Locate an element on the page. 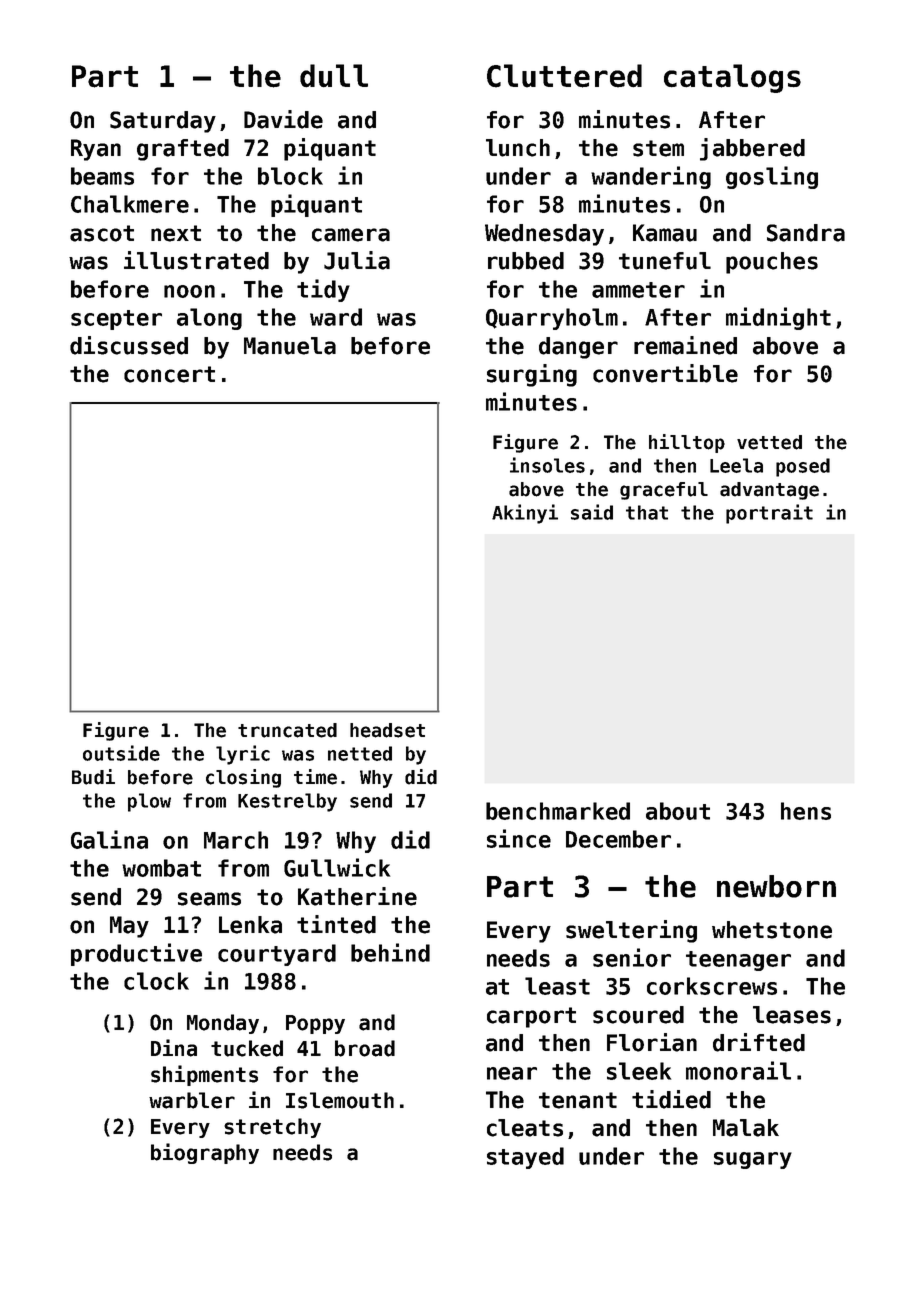  stayed is located at coordinates (525, 1158).
